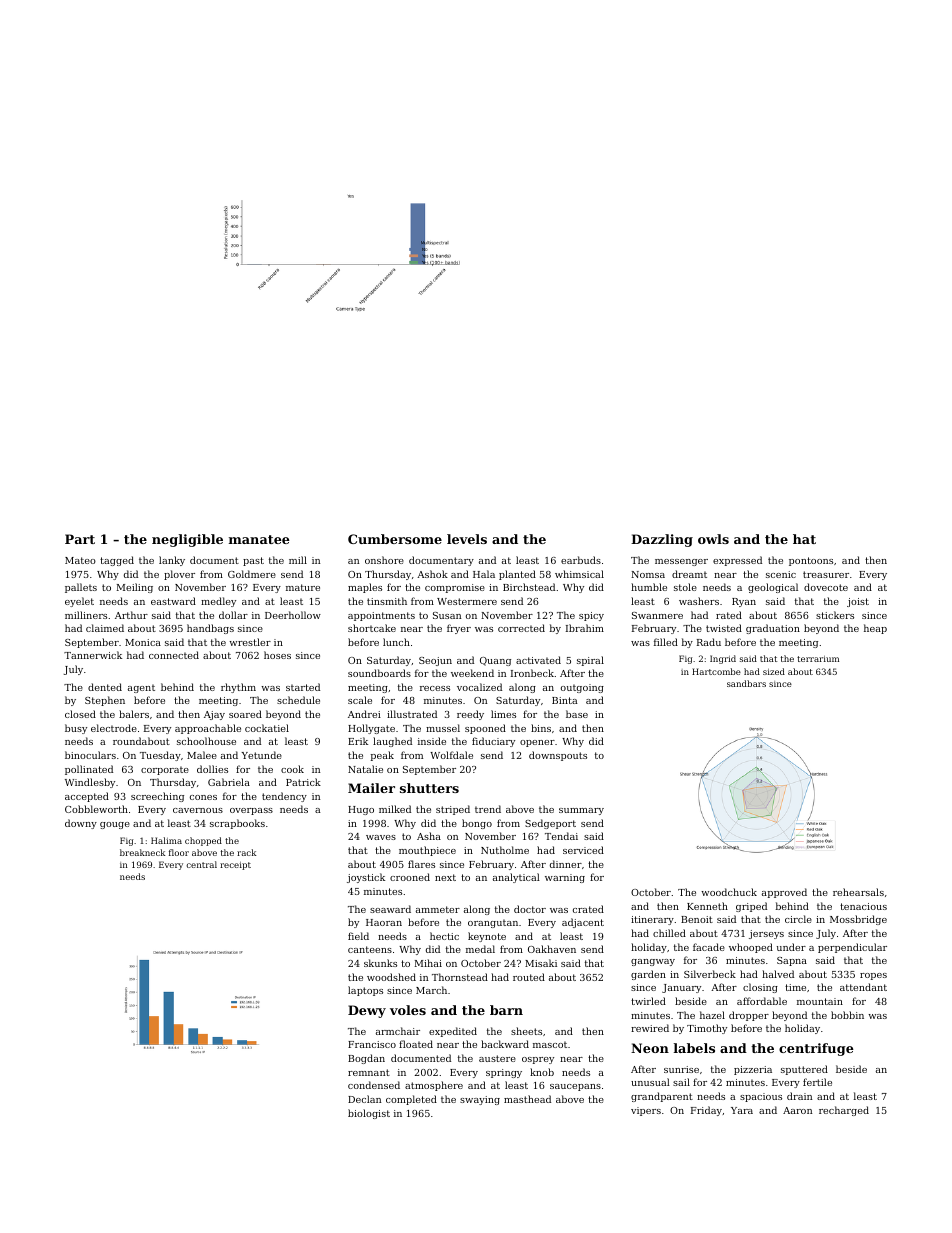  What do you see at coordinates (367, 1011) in the screenshot?
I see `Dewy` at bounding box center [367, 1011].
